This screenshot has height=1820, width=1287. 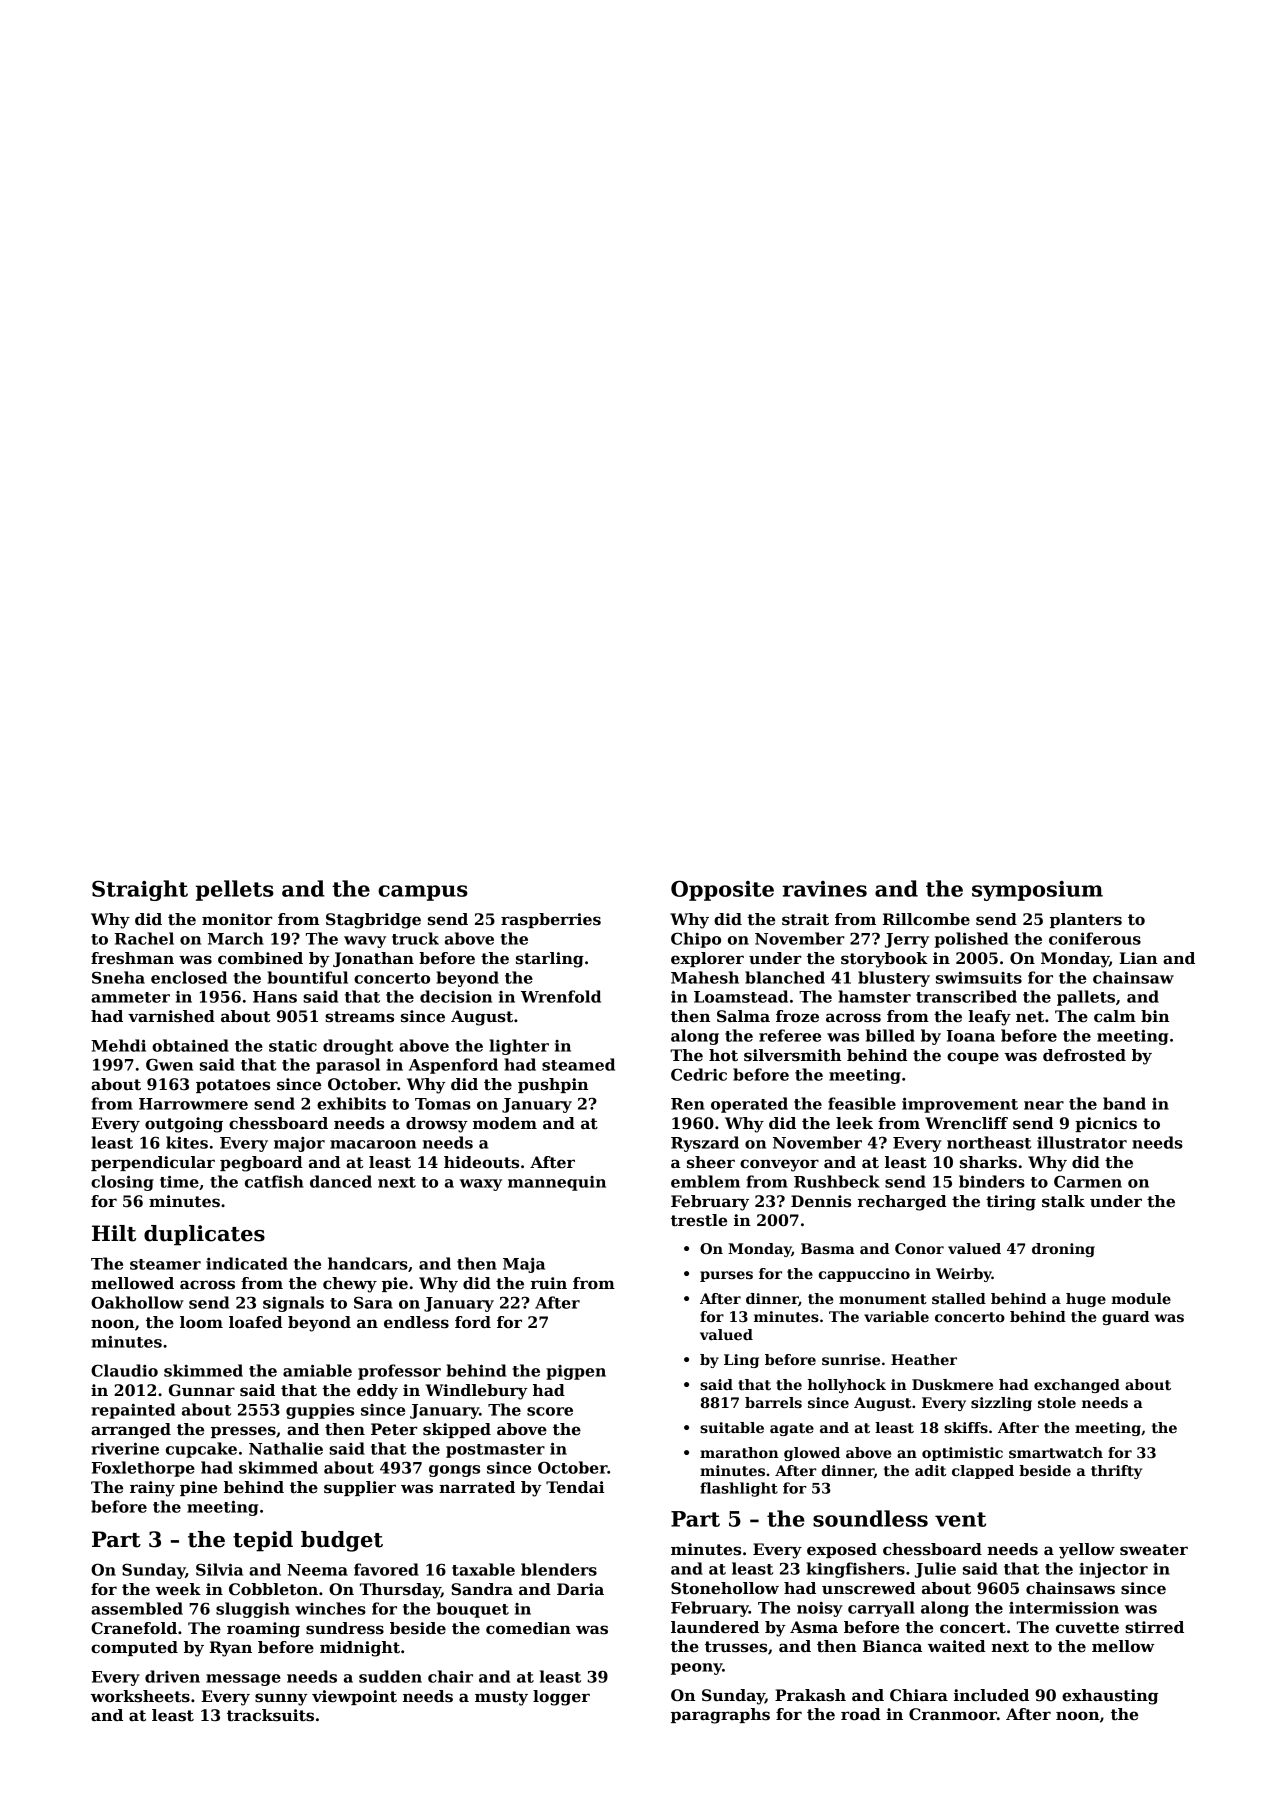 I want to click on conveyor, so click(x=779, y=1165).
